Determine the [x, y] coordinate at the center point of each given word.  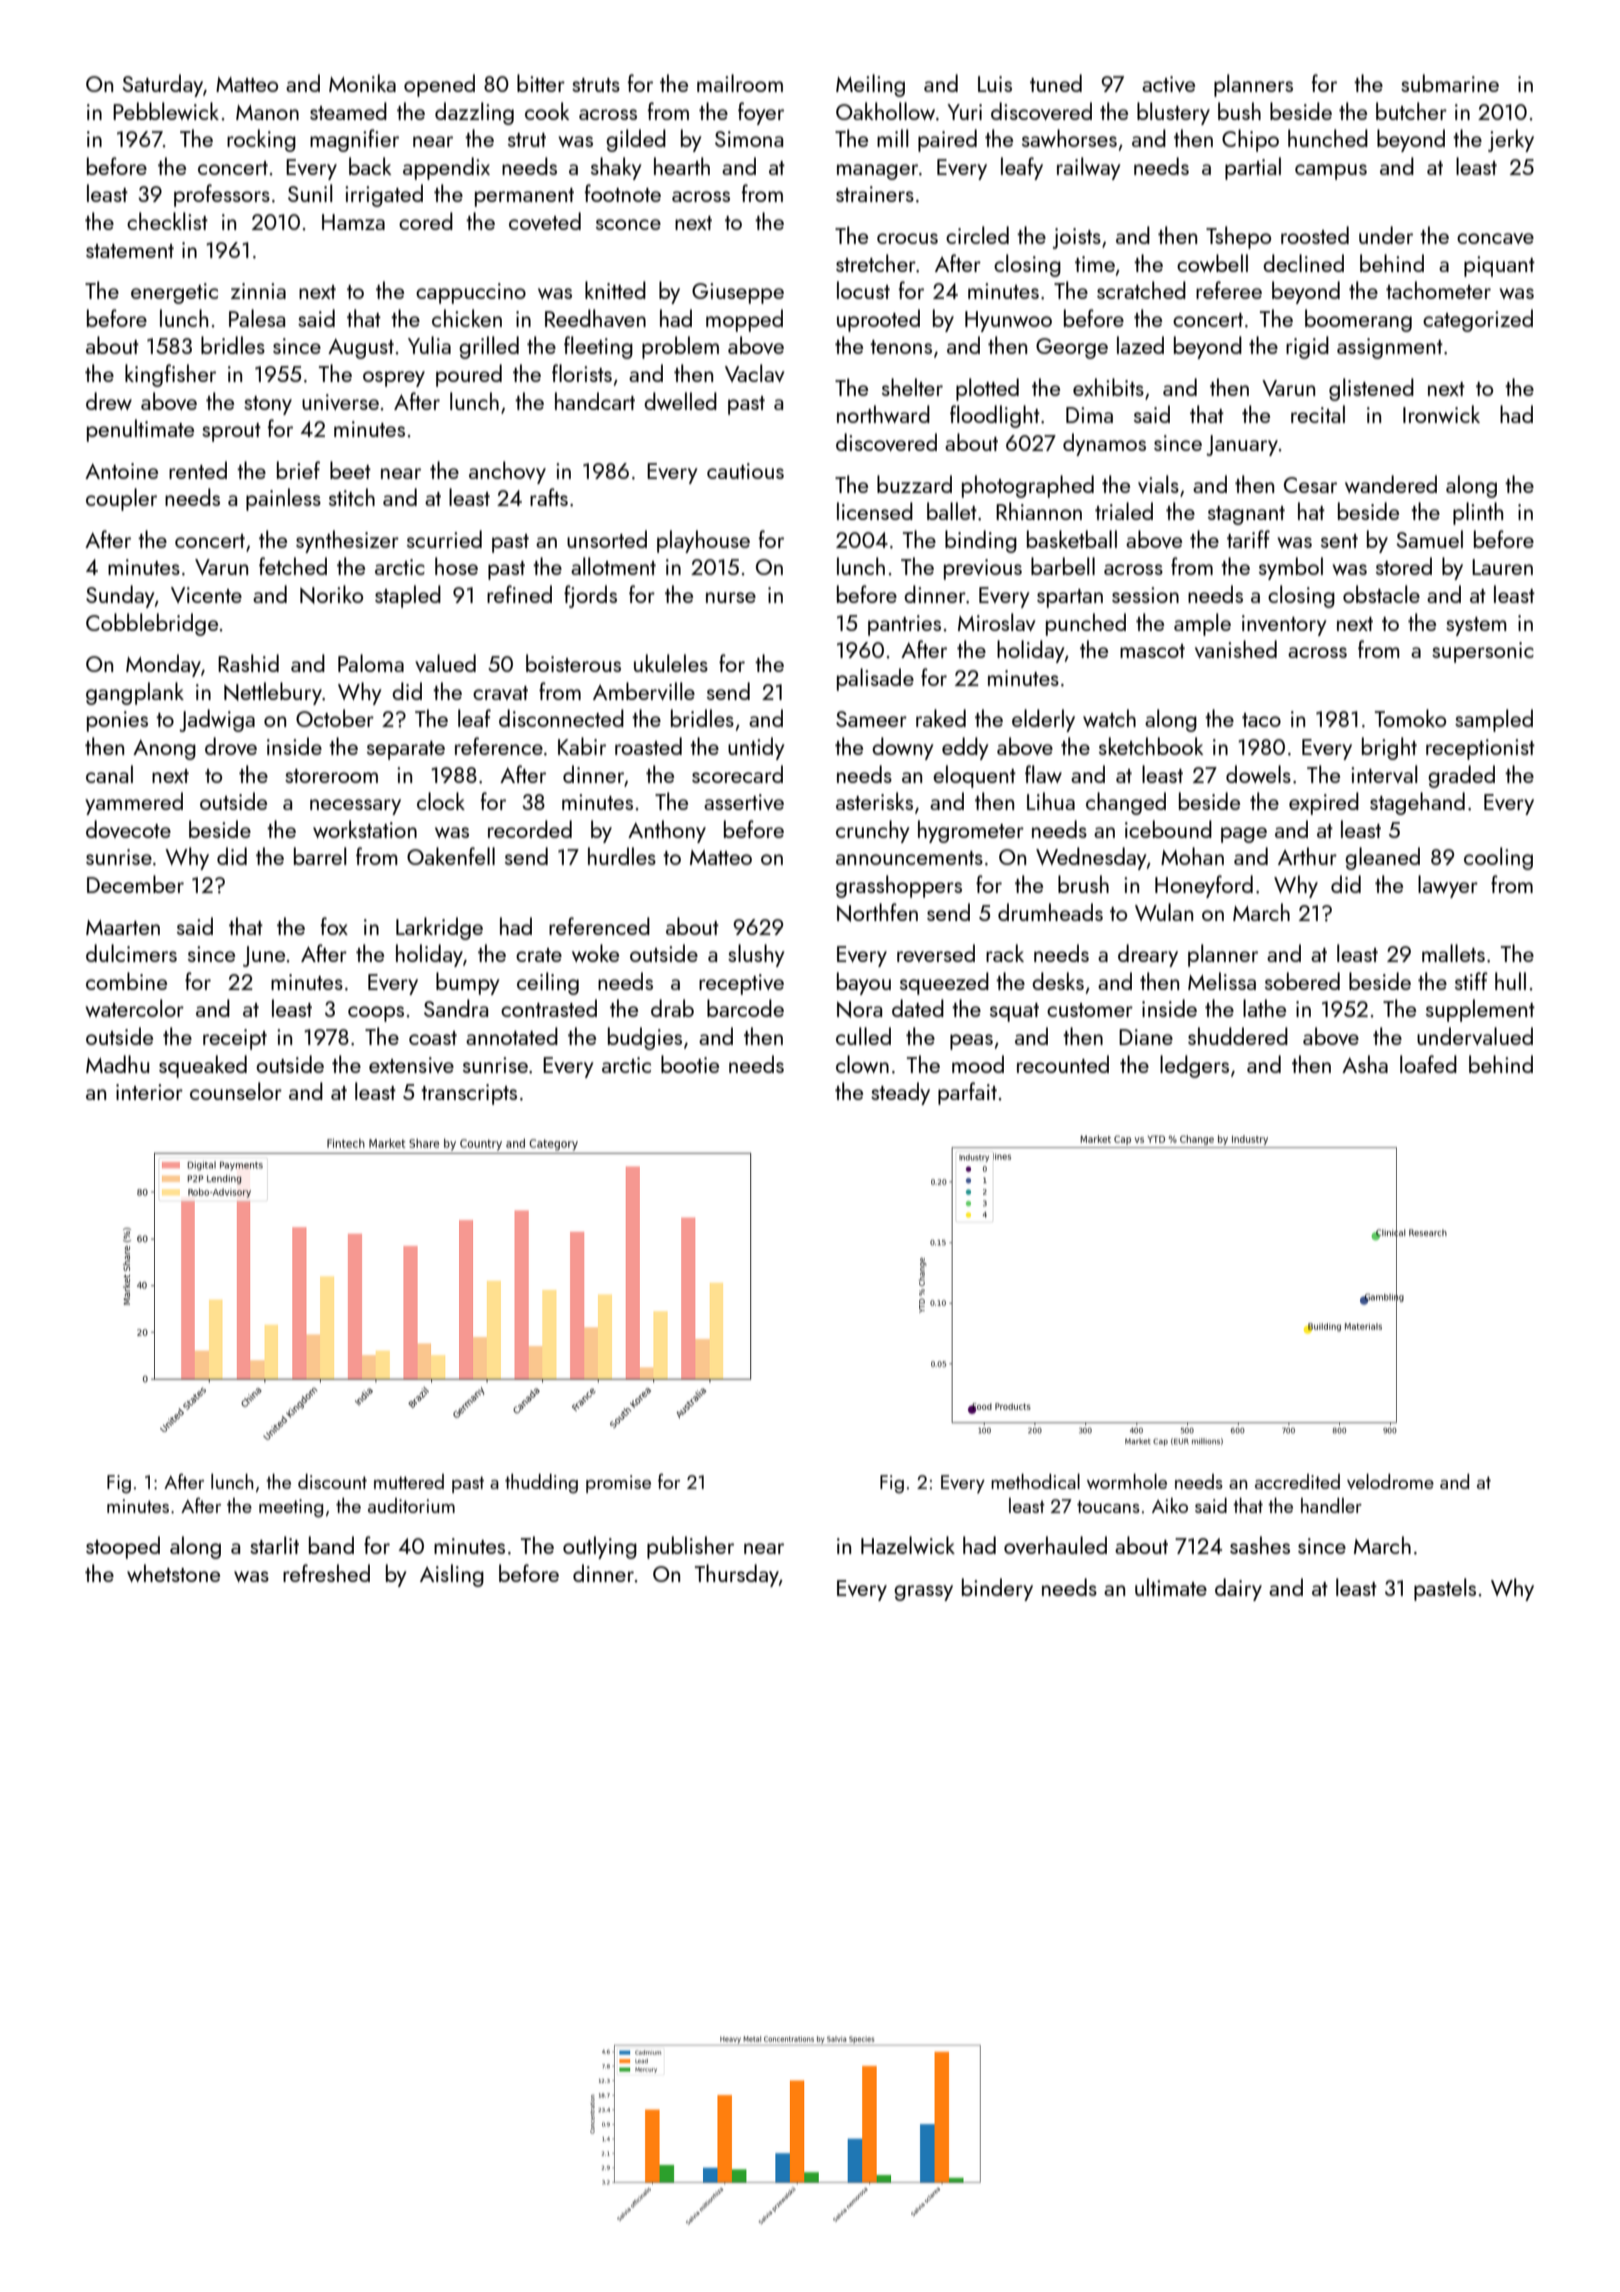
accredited [1297, 1481]
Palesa [257, 318]
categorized [1478, 320]
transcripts [469, 1094]
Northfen [877, 912]
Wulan [1164, 912]
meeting [291, 1508]
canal [109, 774]
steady [900, 1093]
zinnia [258, 291]
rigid [1307, 347]
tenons [901, 347]
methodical [1035, 1481]
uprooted [878, 320]
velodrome [1390, 1481]
